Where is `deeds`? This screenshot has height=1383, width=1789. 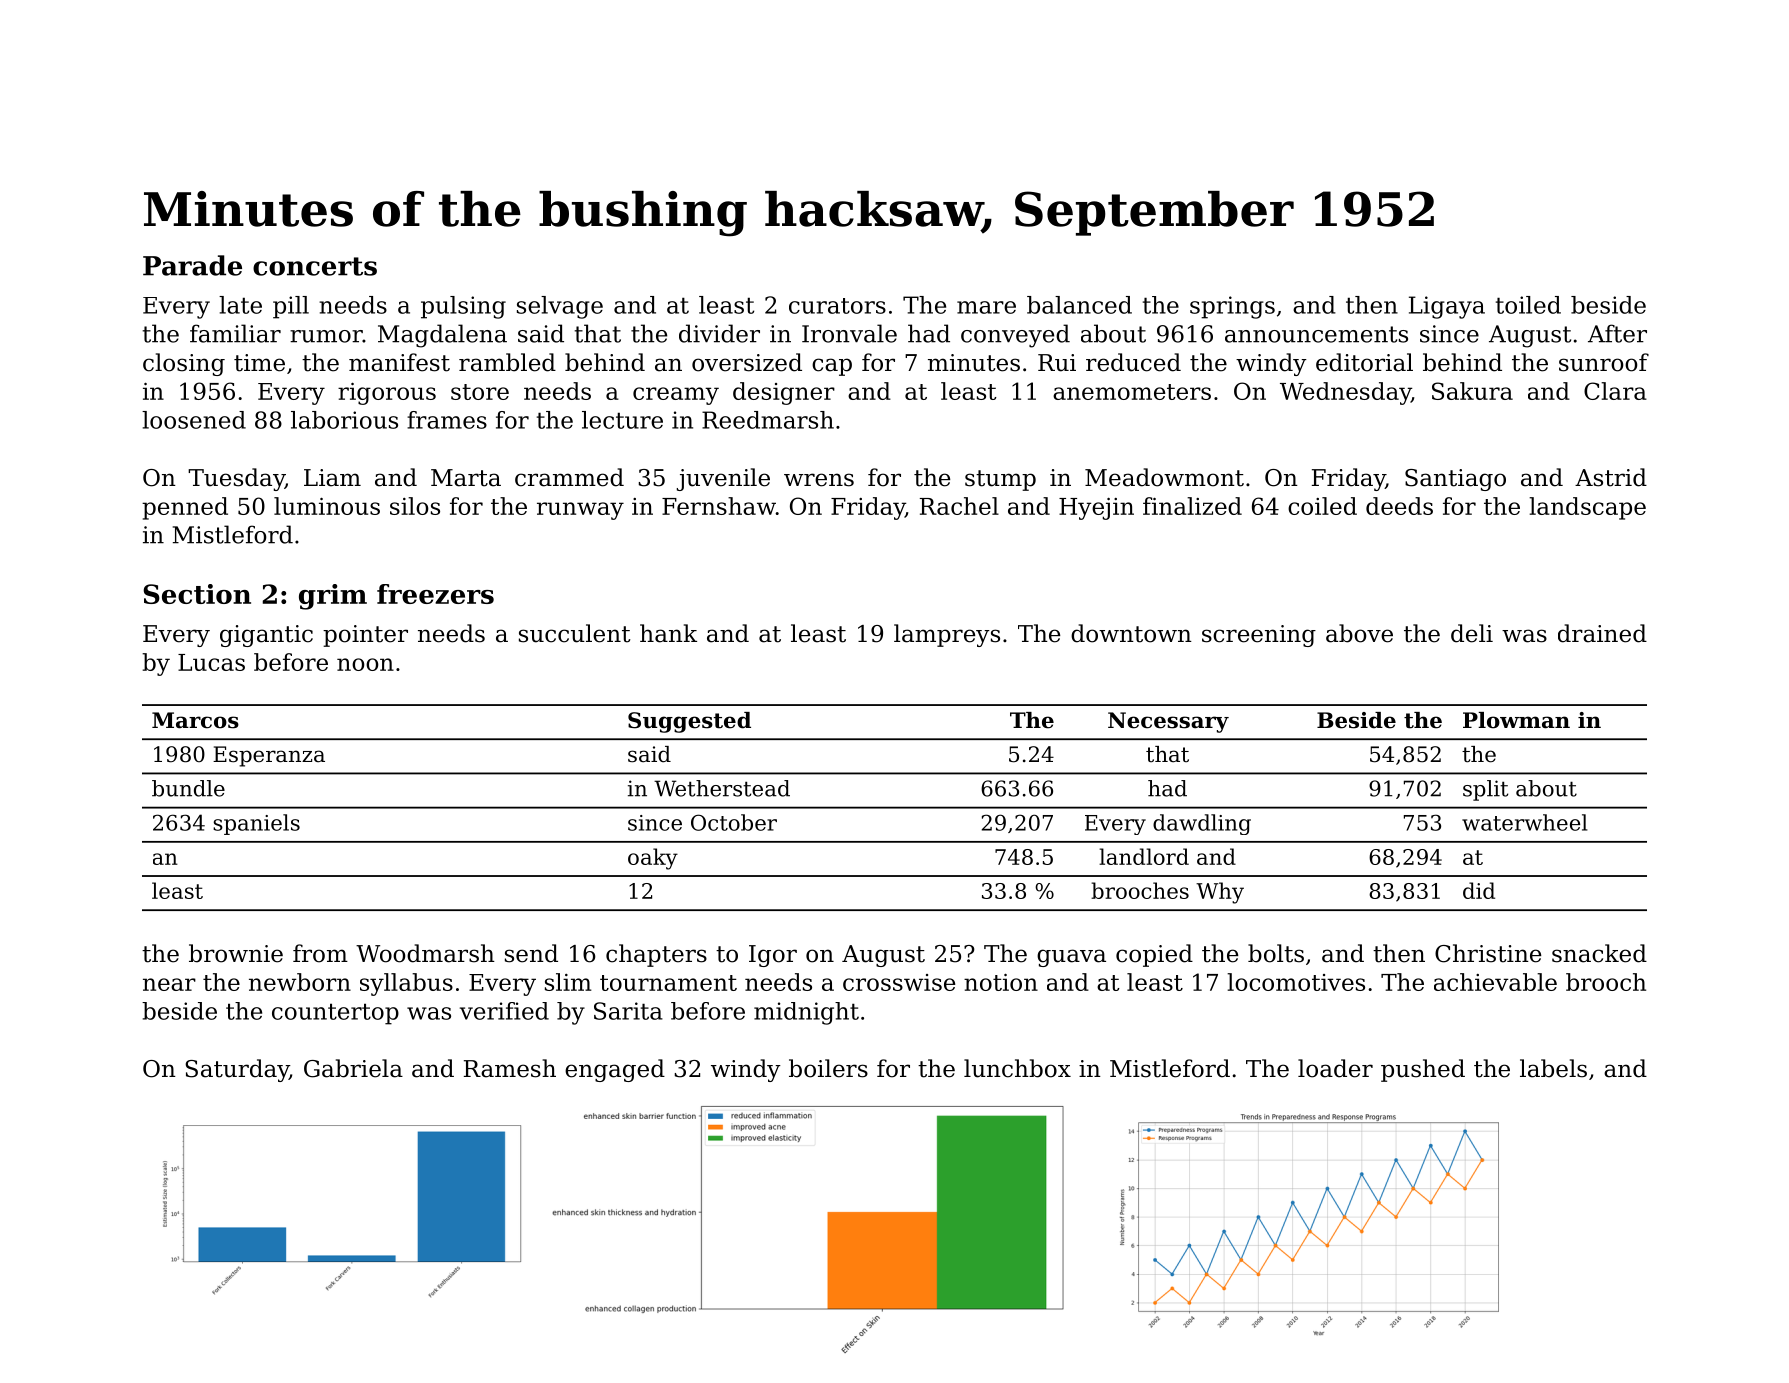 deeds is located at coordinates (1399, 506).
